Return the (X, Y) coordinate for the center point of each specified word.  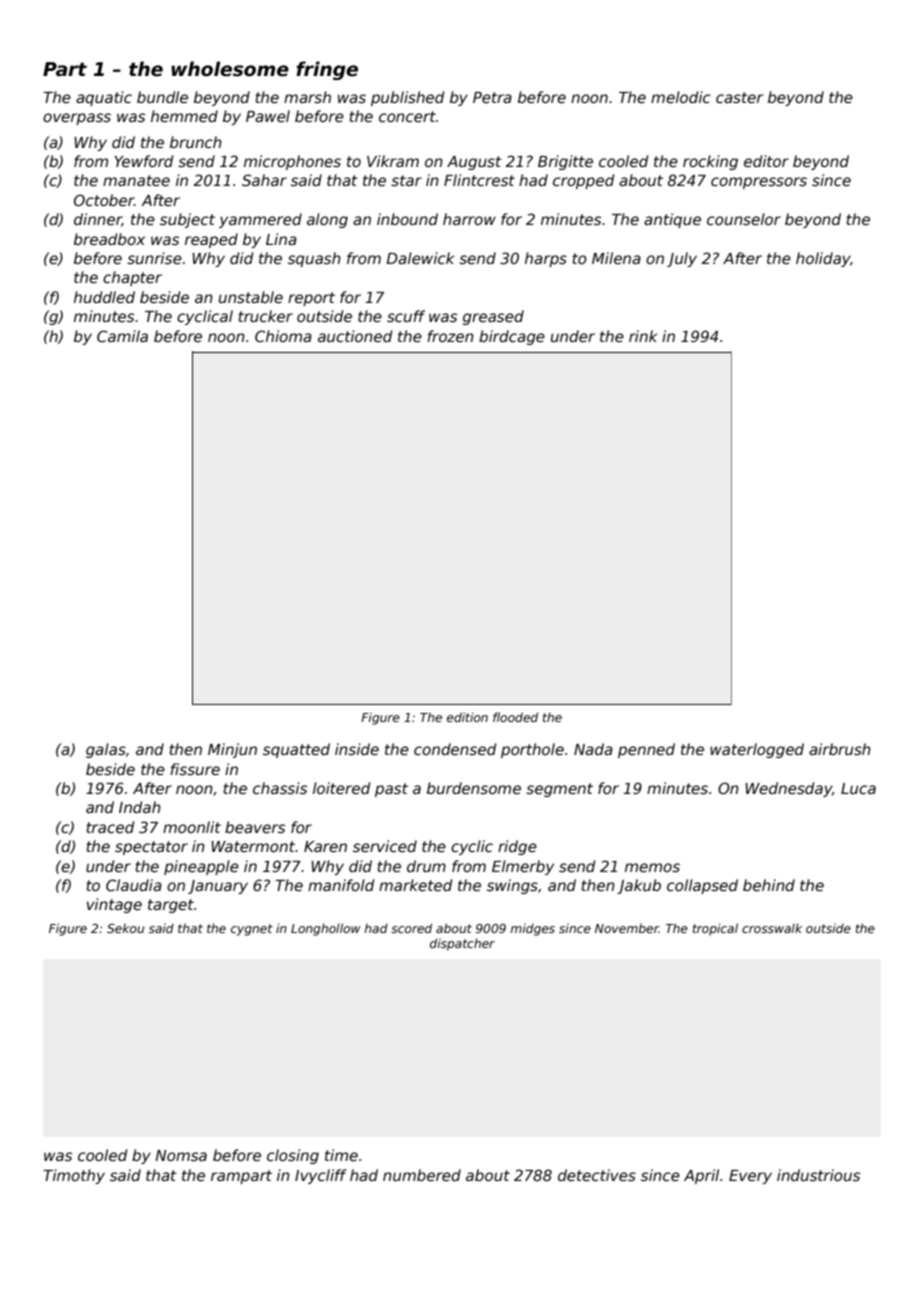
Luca (858, 788)
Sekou (125, 928)
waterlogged (757, 750)
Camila (122, 336)
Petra (492, 97)
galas (106, 750)
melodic (681, 97)
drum (426, 866)
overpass (77, 119)
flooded (515, 717)
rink (643, 336)
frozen (450, 336)
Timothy (74, 1176)
